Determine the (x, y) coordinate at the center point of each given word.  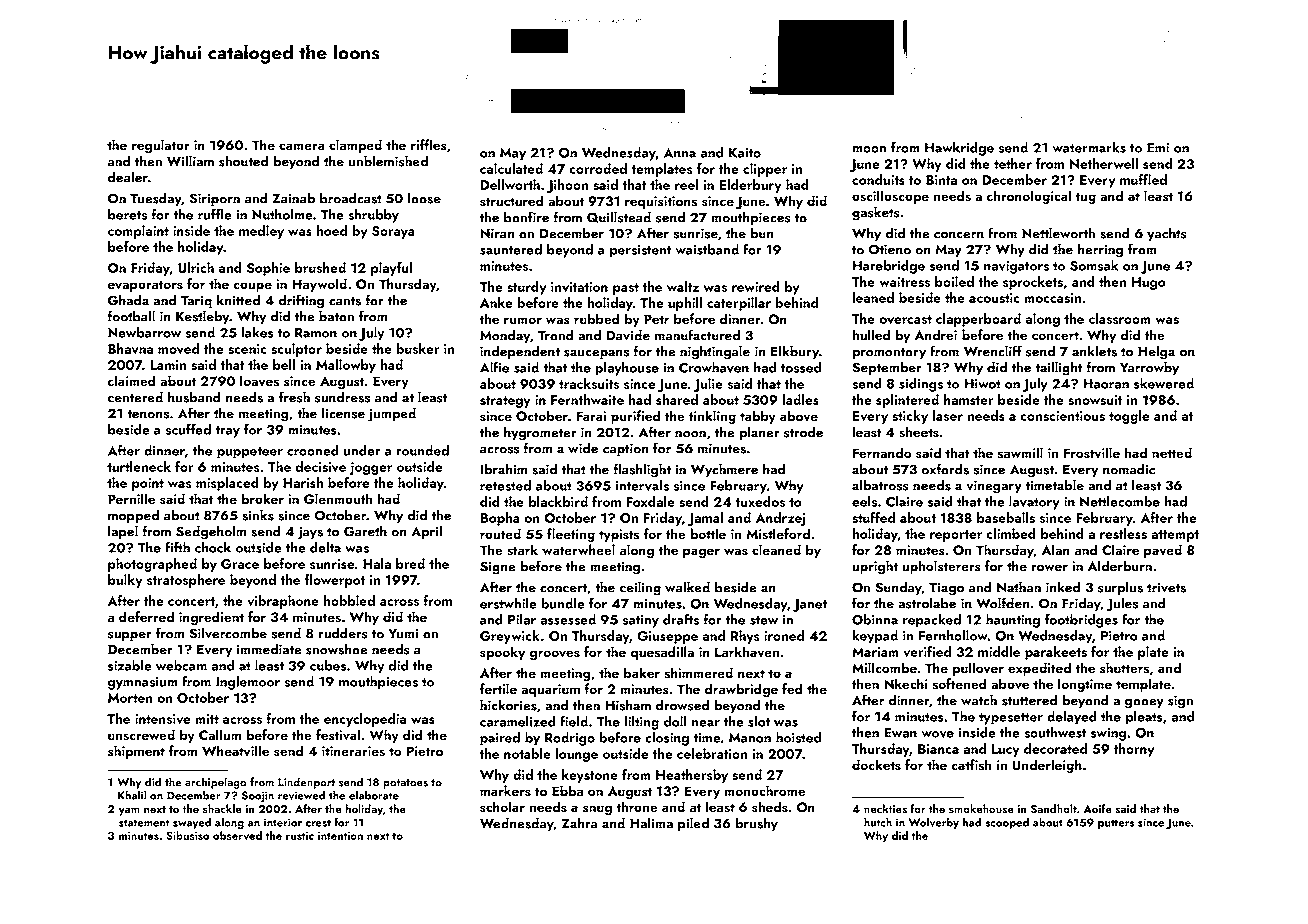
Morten (130, 698)
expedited (1039, 669)
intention (340, 836)
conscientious (1062, 416)
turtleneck (139, 466)
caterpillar (739, 304)
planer (759, 434)
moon (869, 149)
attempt (1175, 536)
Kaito (745, 153)
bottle (708, 533)
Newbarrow (144, 332)
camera (302, 146)
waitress (904, 282)
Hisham (628, 705)
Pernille (131, 498)
